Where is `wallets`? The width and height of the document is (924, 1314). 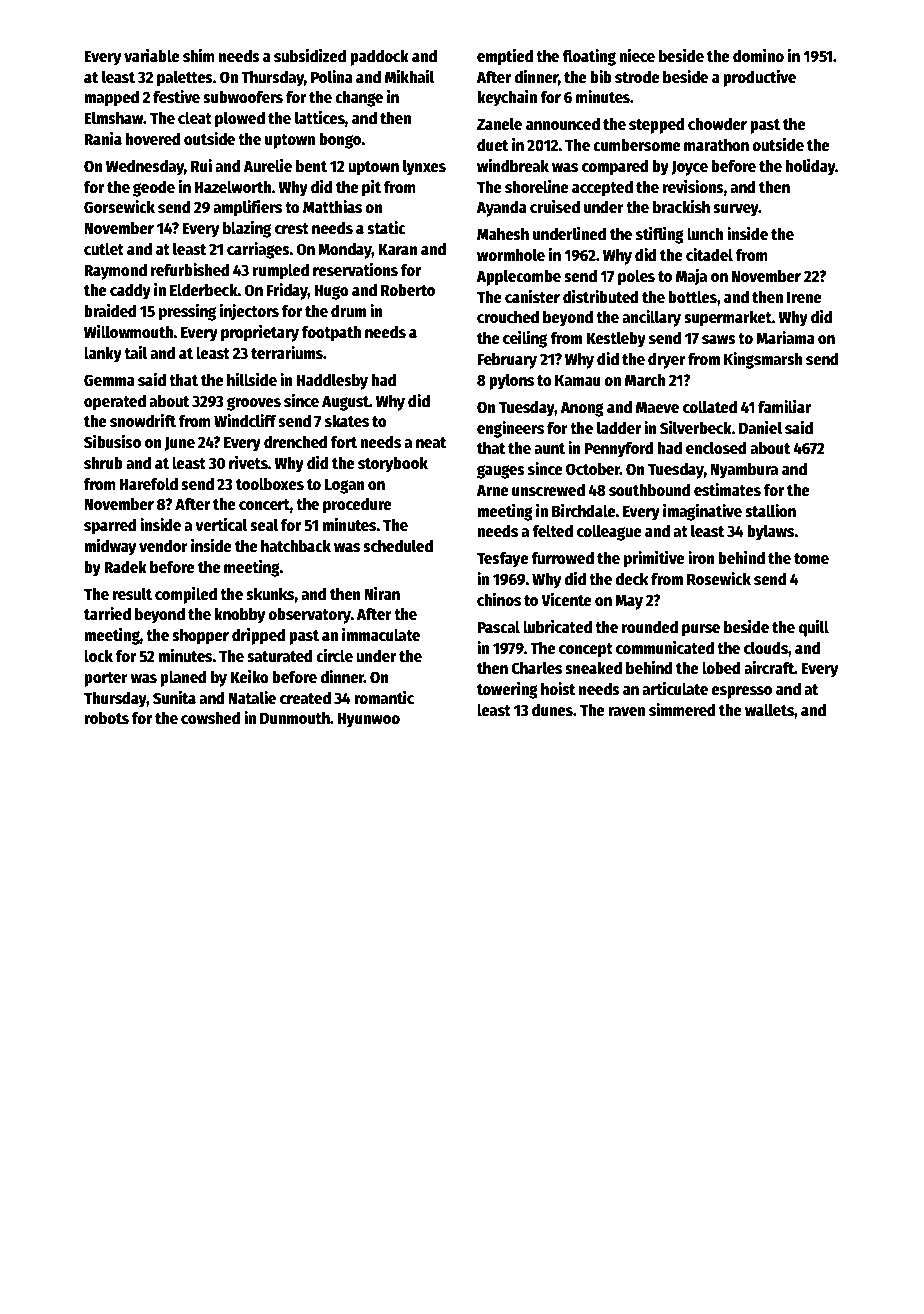 wallets is located at coordinates (769, 709).
